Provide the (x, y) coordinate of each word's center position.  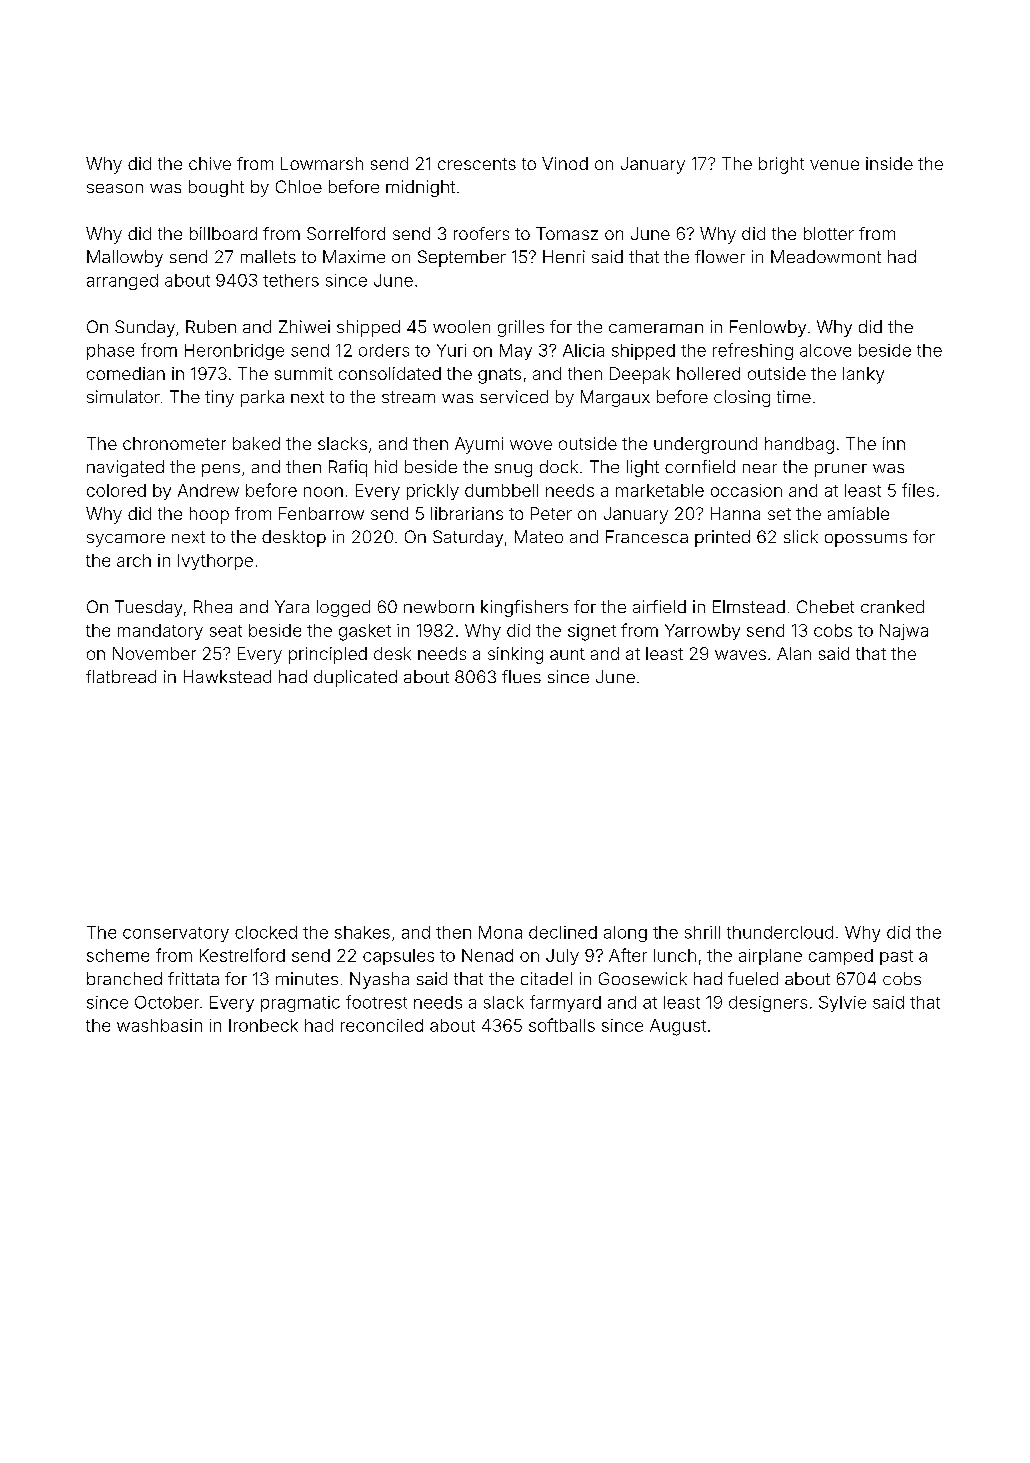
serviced (514, 396)
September (462, 258)
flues (521, 676)
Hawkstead (227, 676)
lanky (863, 375)
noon (323, 492)
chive (210, 163)
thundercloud (780, 932)
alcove (825, 350)
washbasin (159, 1025)
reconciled (382, 1025)
